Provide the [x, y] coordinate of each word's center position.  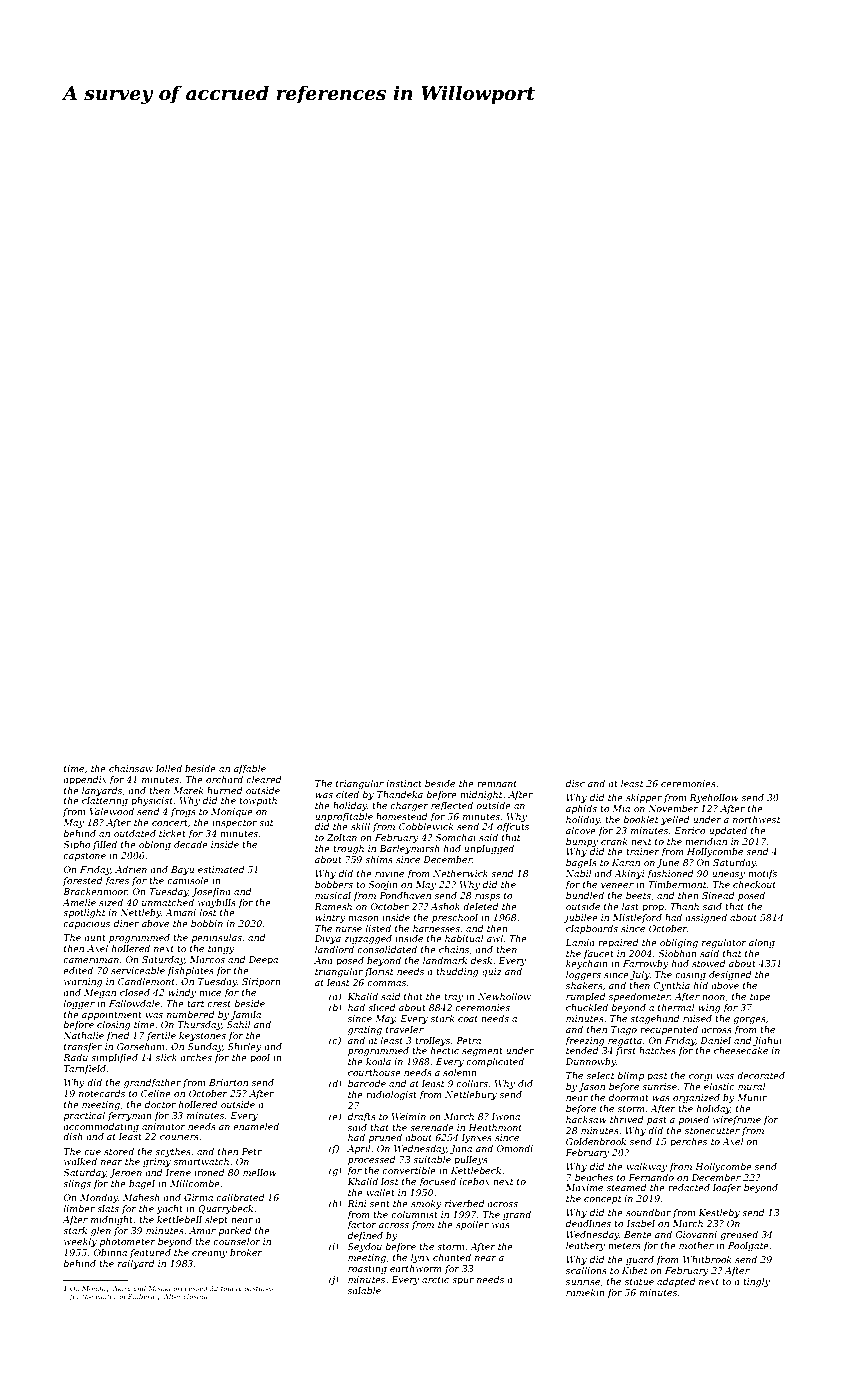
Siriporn [261, 982]
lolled [169, 768]
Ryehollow [714, 798]
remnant [497, 783]
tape [760, 997]
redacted [689, 1187]
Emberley [144, 1297]
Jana [461, 1149]
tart [195, 1003]
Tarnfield [85, 1069]
